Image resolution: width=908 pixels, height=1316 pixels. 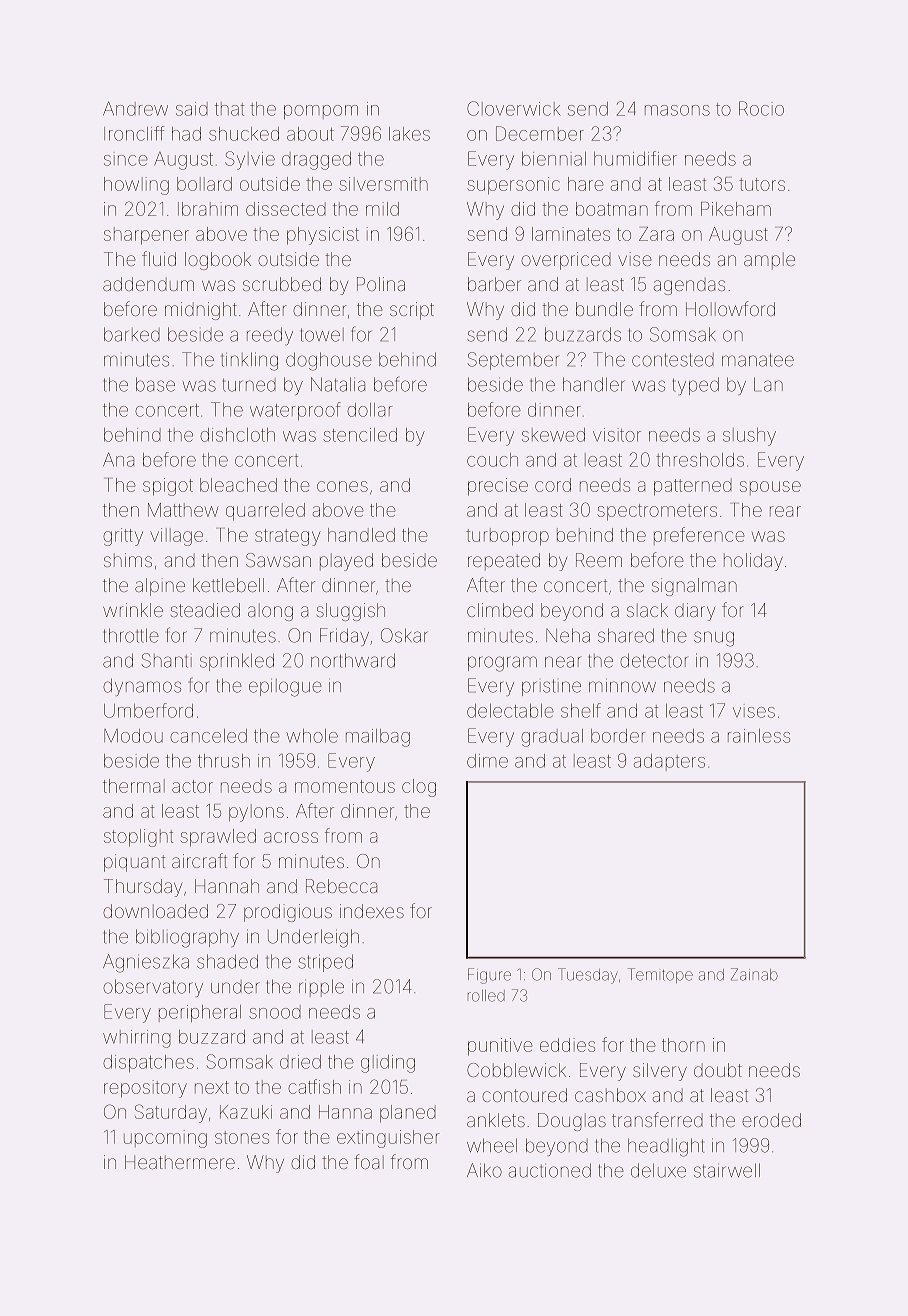 I want to click on base, so click(x=155, y=384).
